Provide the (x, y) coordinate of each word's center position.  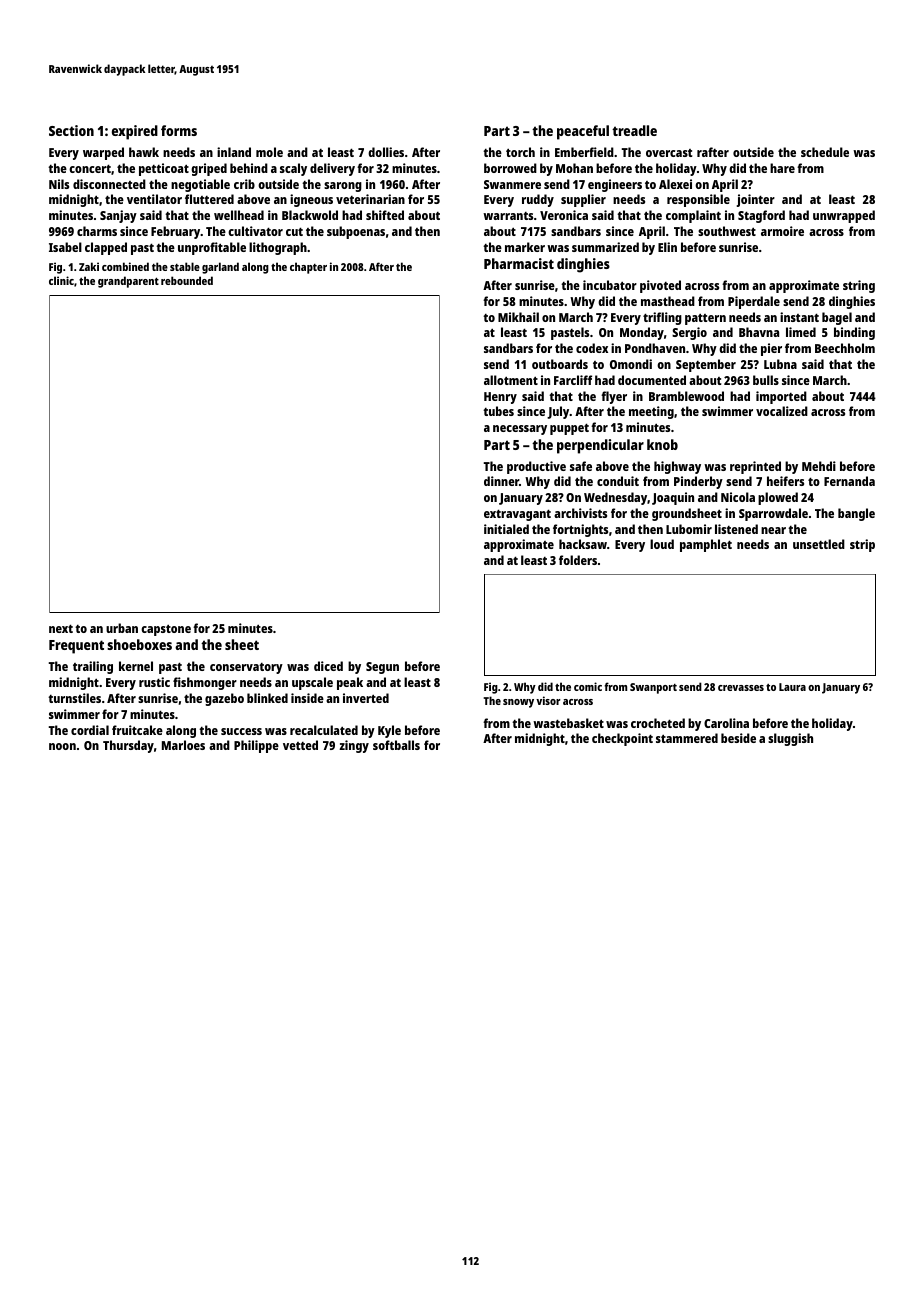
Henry (500, 398)
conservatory (246, 668)
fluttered (209, 199)
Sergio (689, 333)
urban (122, 628)
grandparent (128, 282)
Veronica (564, 215)
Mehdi (819, 466)
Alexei (675, 184)
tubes (498, 411)
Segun (382, 668)
